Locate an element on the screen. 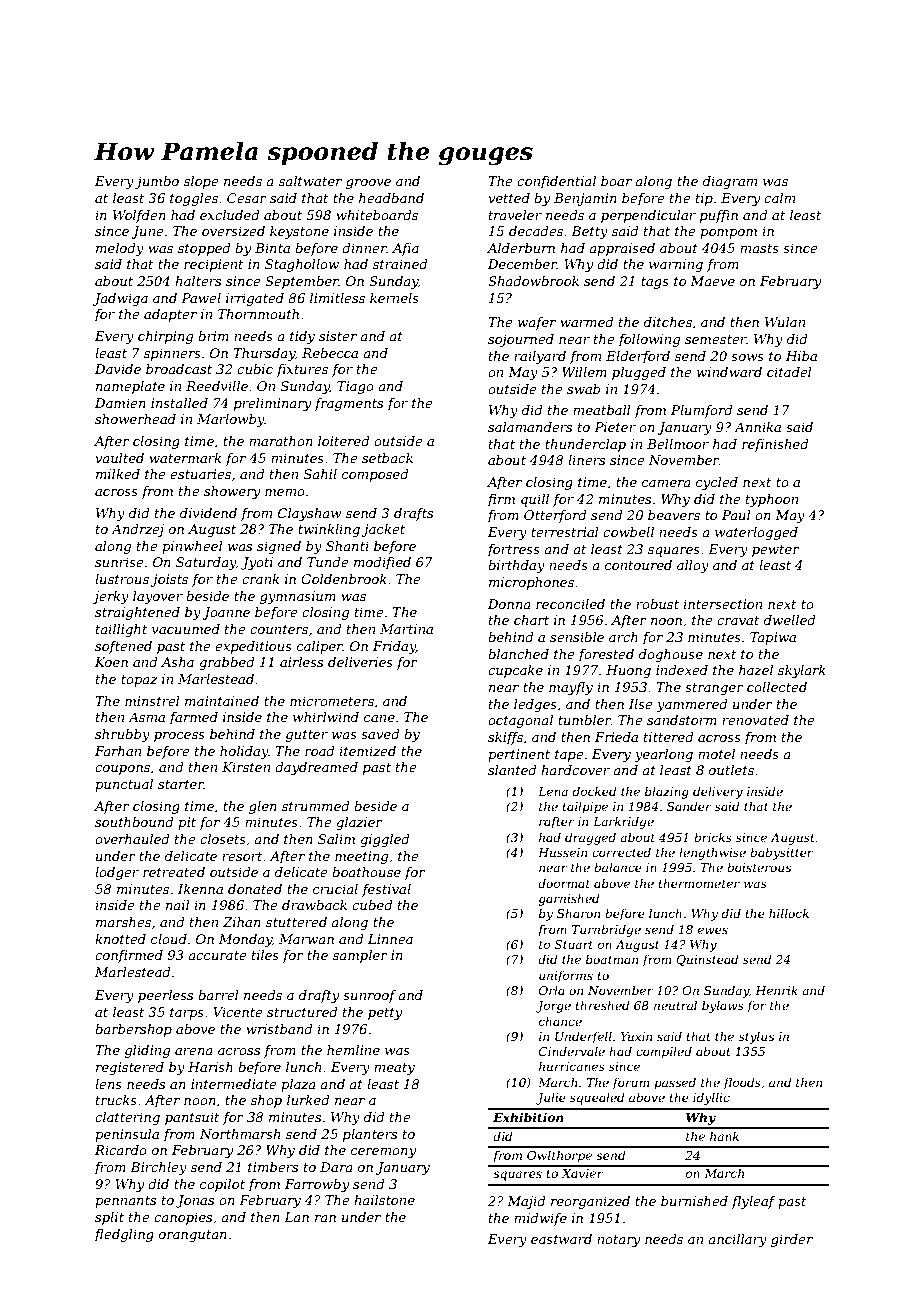 Image resolution: width=924 pixels, height=1311 pixels. perpendicular is located at coordinates (648, 216).
